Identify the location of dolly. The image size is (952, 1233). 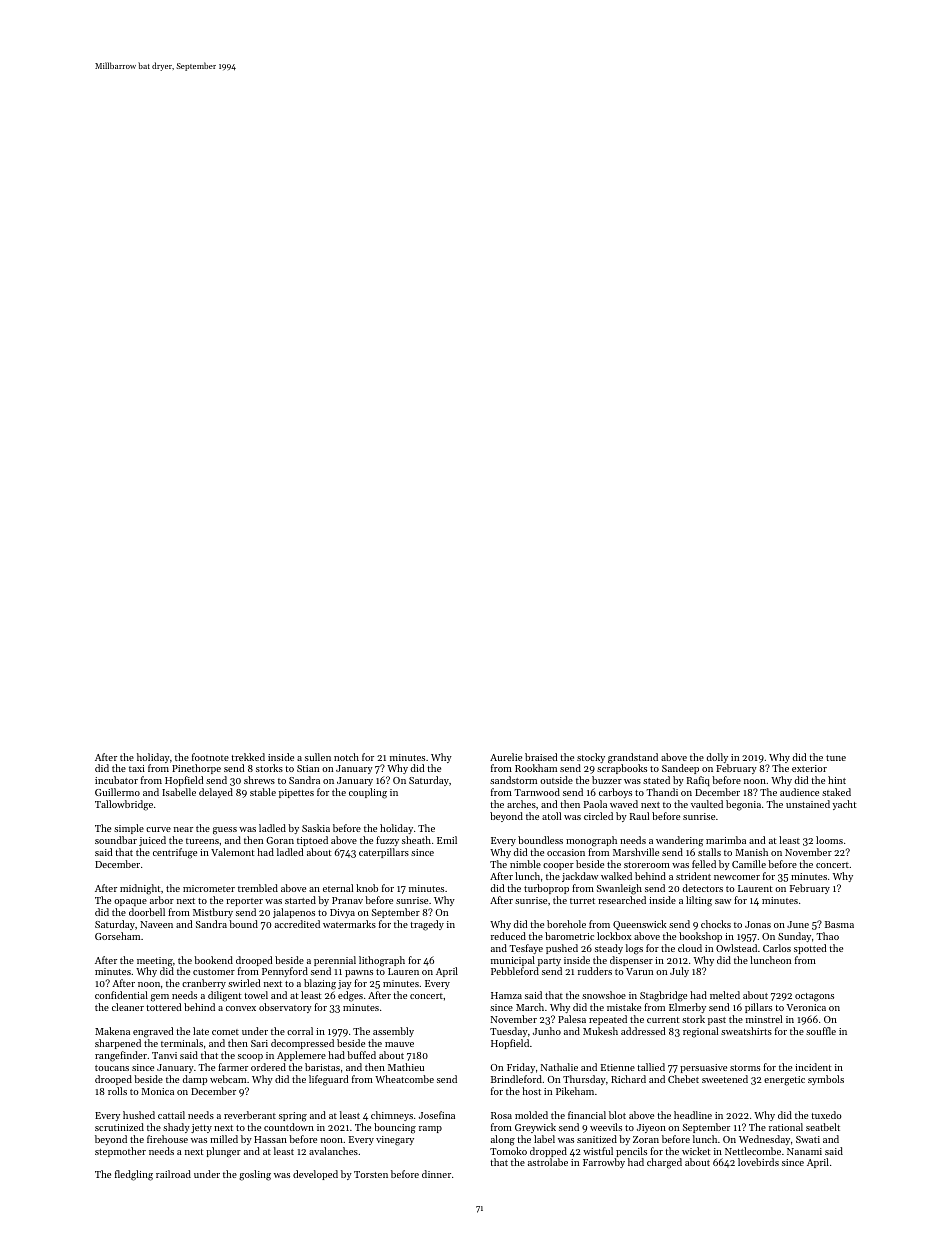
(717, 758).
